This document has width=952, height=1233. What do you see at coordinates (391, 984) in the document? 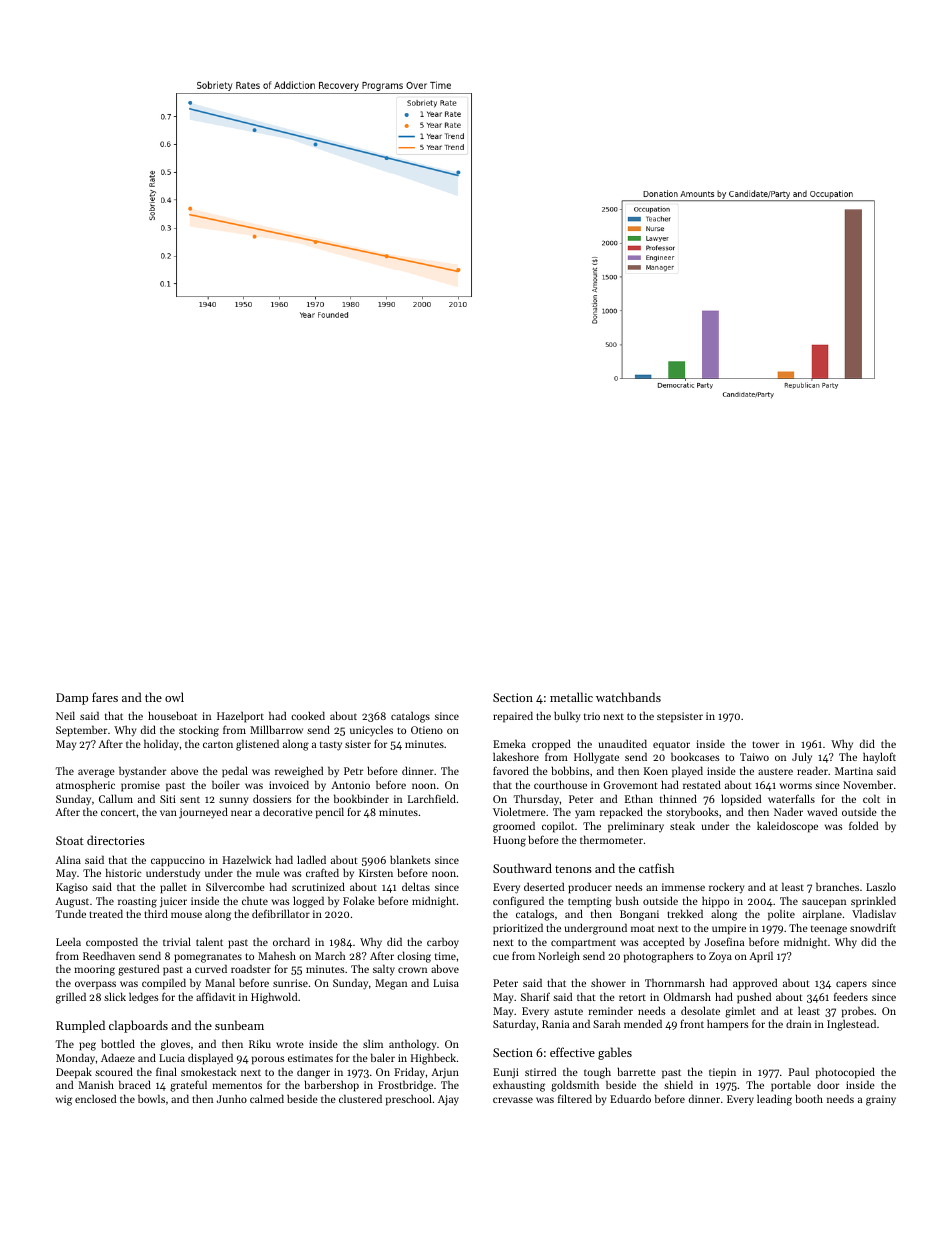
I see `Megan` at bounding box center [391, 984].
